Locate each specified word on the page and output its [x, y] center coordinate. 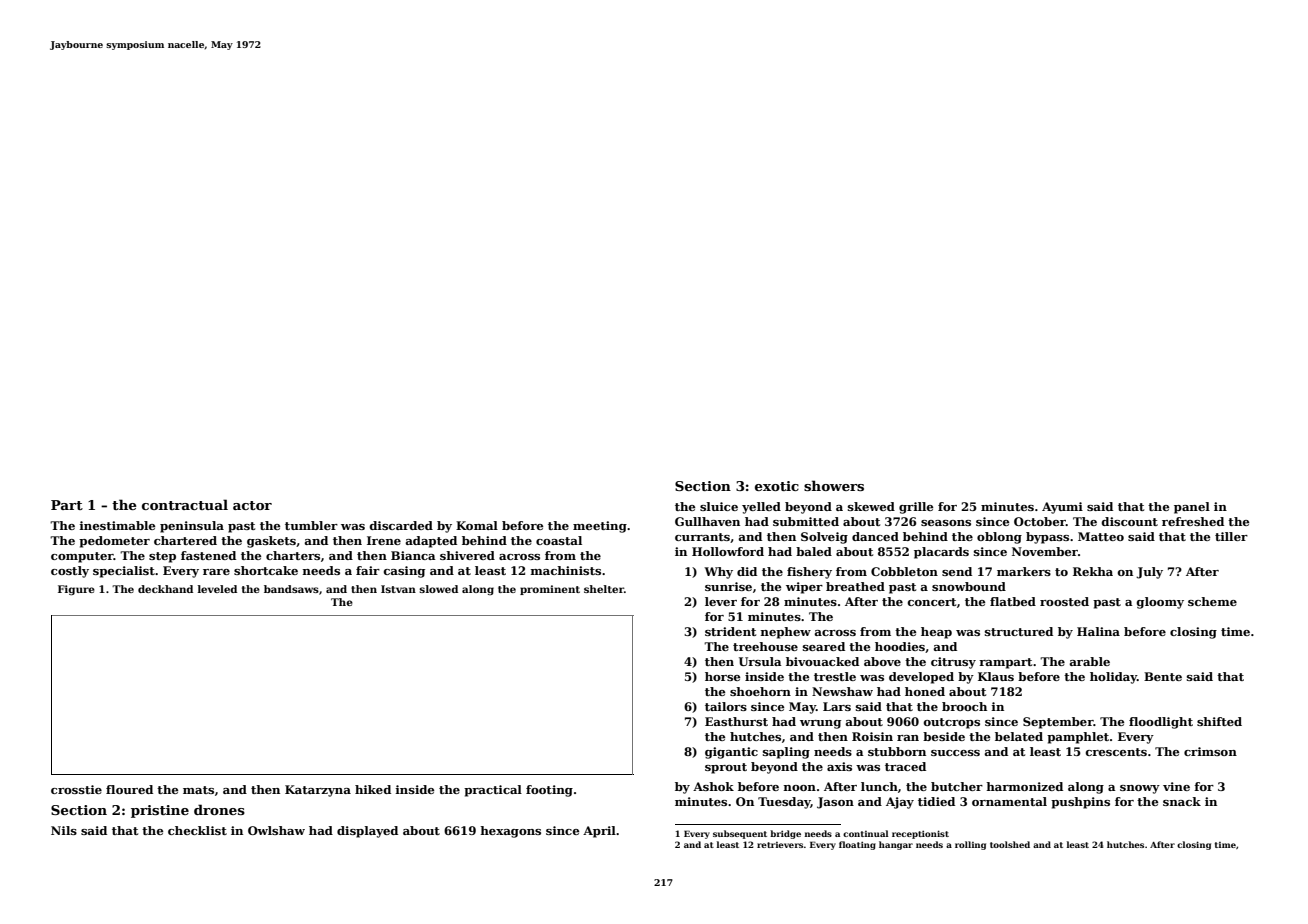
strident [730, 631]
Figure [76, 590]
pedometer [114, 542]
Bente [1163, 676]
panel [1192, 508]
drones [219, 809]
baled [814, 551]
